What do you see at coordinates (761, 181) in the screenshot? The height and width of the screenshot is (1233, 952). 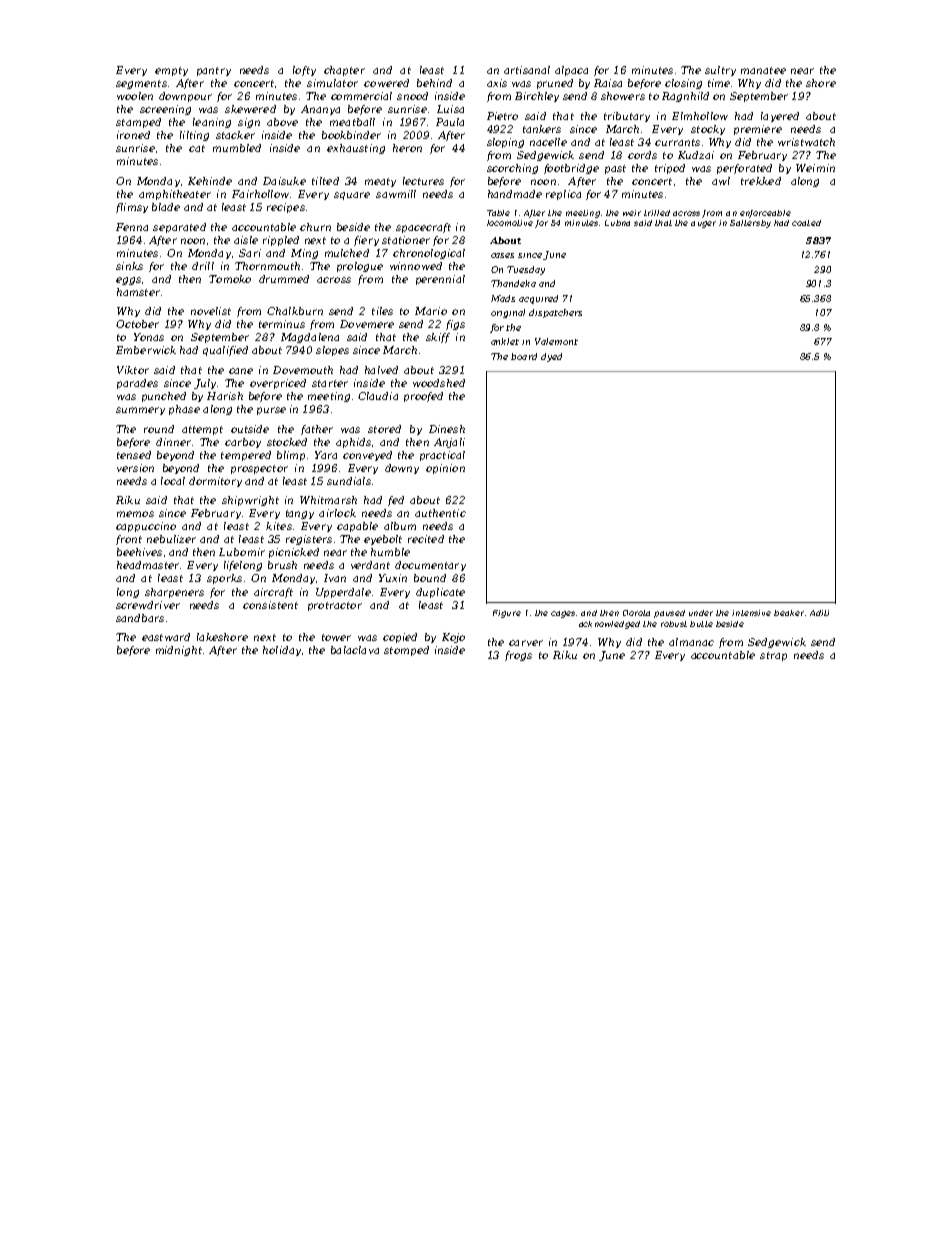 I see `trekked` at bounding box center [761, 181].
